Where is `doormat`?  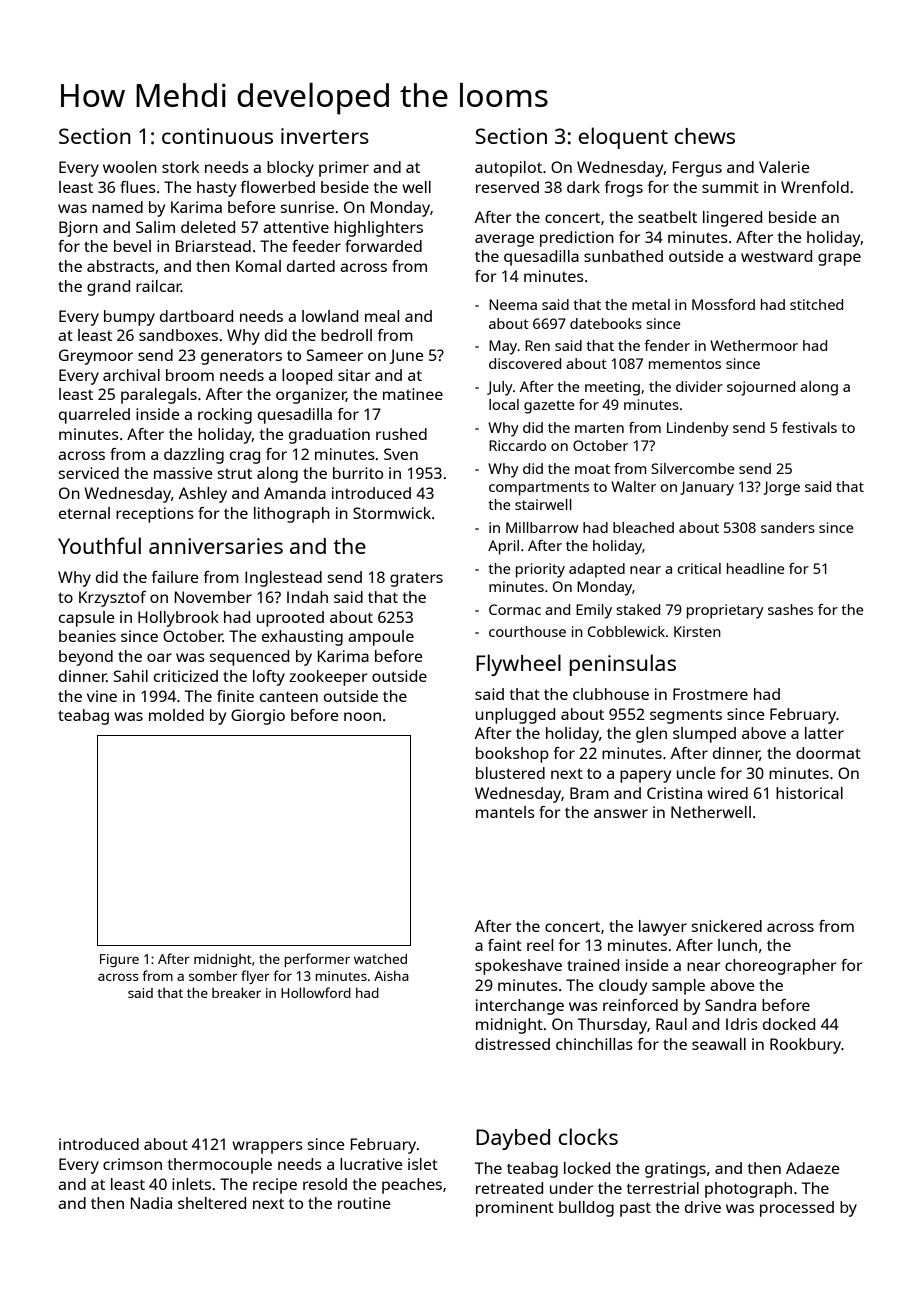
doormat is located at coordinates (828, 753).
